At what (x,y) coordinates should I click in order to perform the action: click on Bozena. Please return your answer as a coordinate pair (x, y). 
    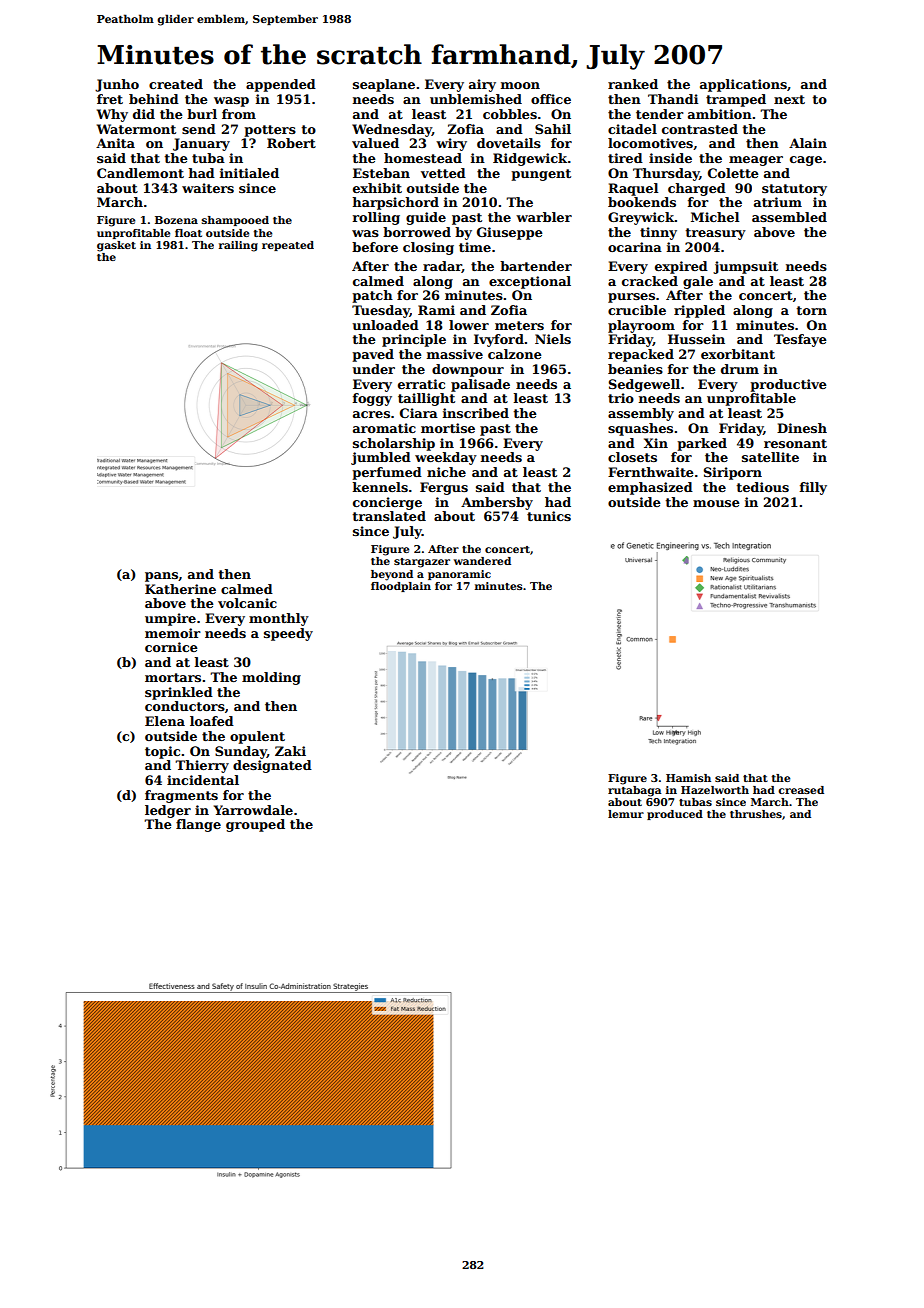
    Looking at the image, I should click on (176, 220).
